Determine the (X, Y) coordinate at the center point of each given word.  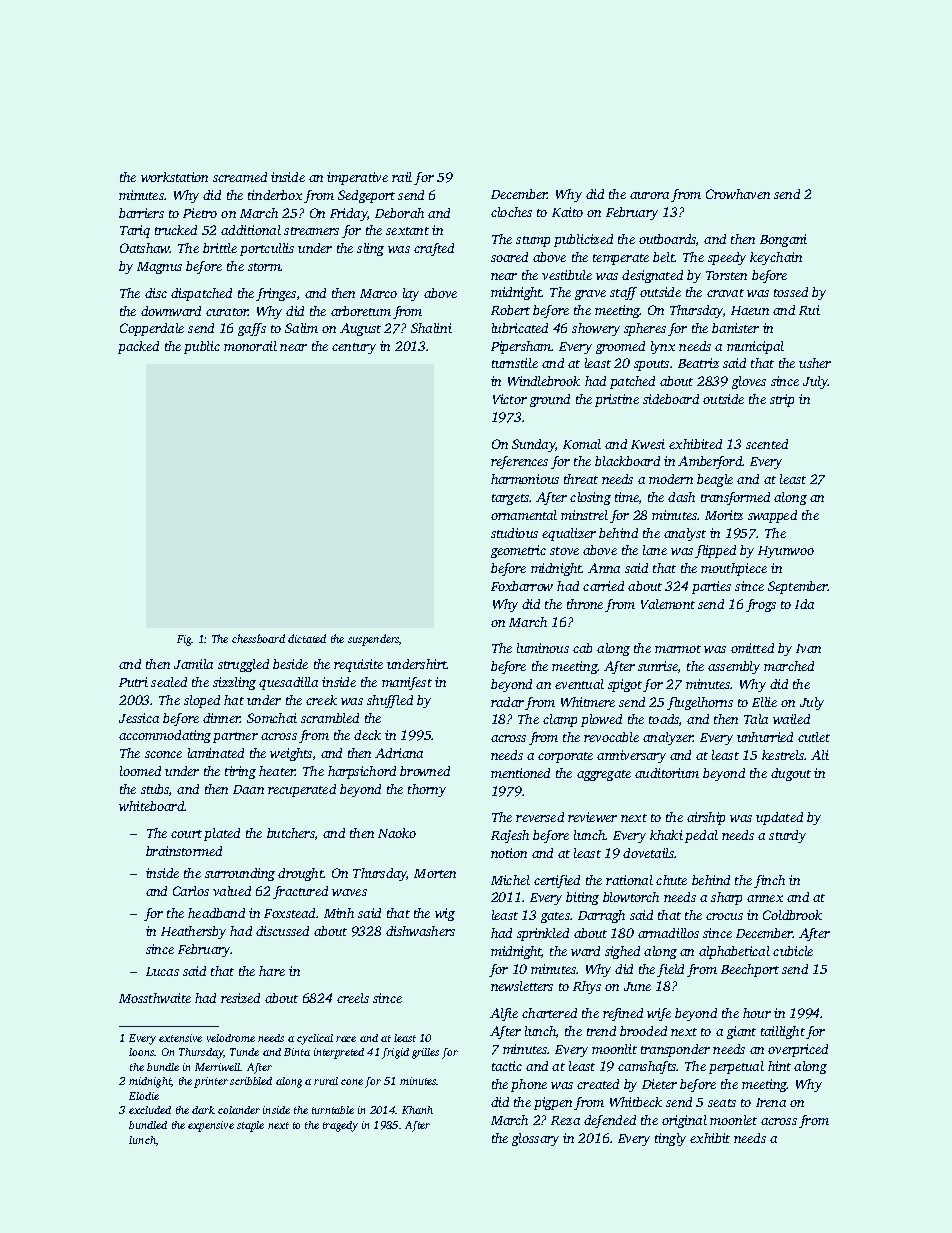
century (354, 348)
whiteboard (152, 806)
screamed (240, 177)
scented (767, 444)
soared (509, 257)
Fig (184, 640)
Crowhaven (738, 194)
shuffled (390, 701)
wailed (791, 719)
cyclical (315, 1039)
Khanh (417, 1110)
